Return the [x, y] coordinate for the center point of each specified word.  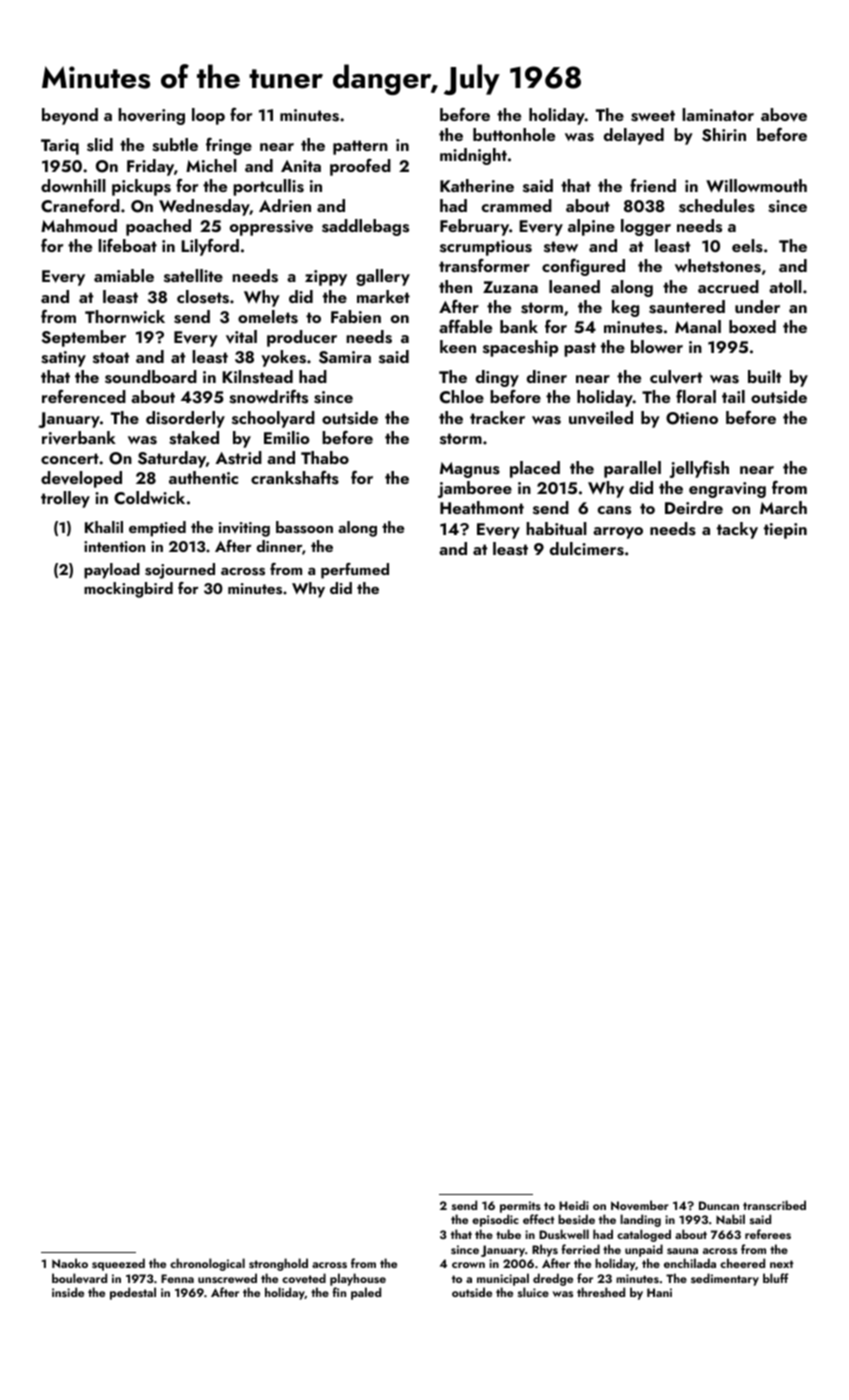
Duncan [719, 1205]
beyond [70, 116]
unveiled [601, 418]
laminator [718, 114]
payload [112, 571]
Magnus [470, 470]
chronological [207, 1264]
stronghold [278, 1264]
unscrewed [227, 1278]
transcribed [774, 1205]
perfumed [355, 571]
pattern [360, 147]
